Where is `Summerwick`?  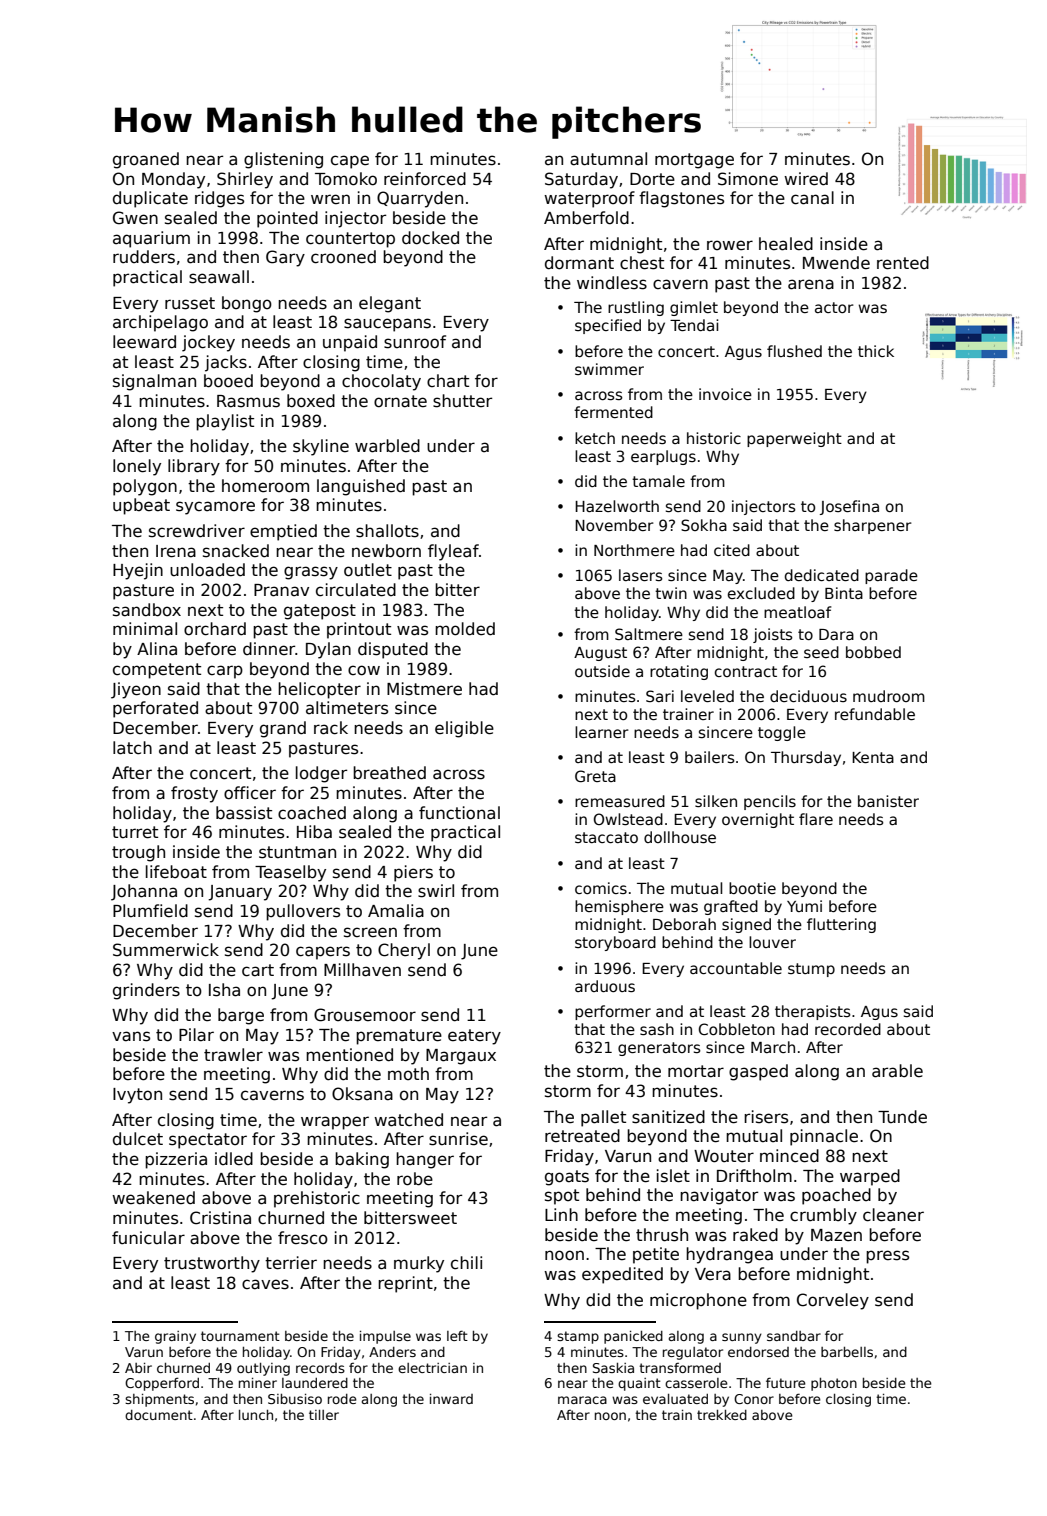 Summerwick is located at coordinates (166, 950).
